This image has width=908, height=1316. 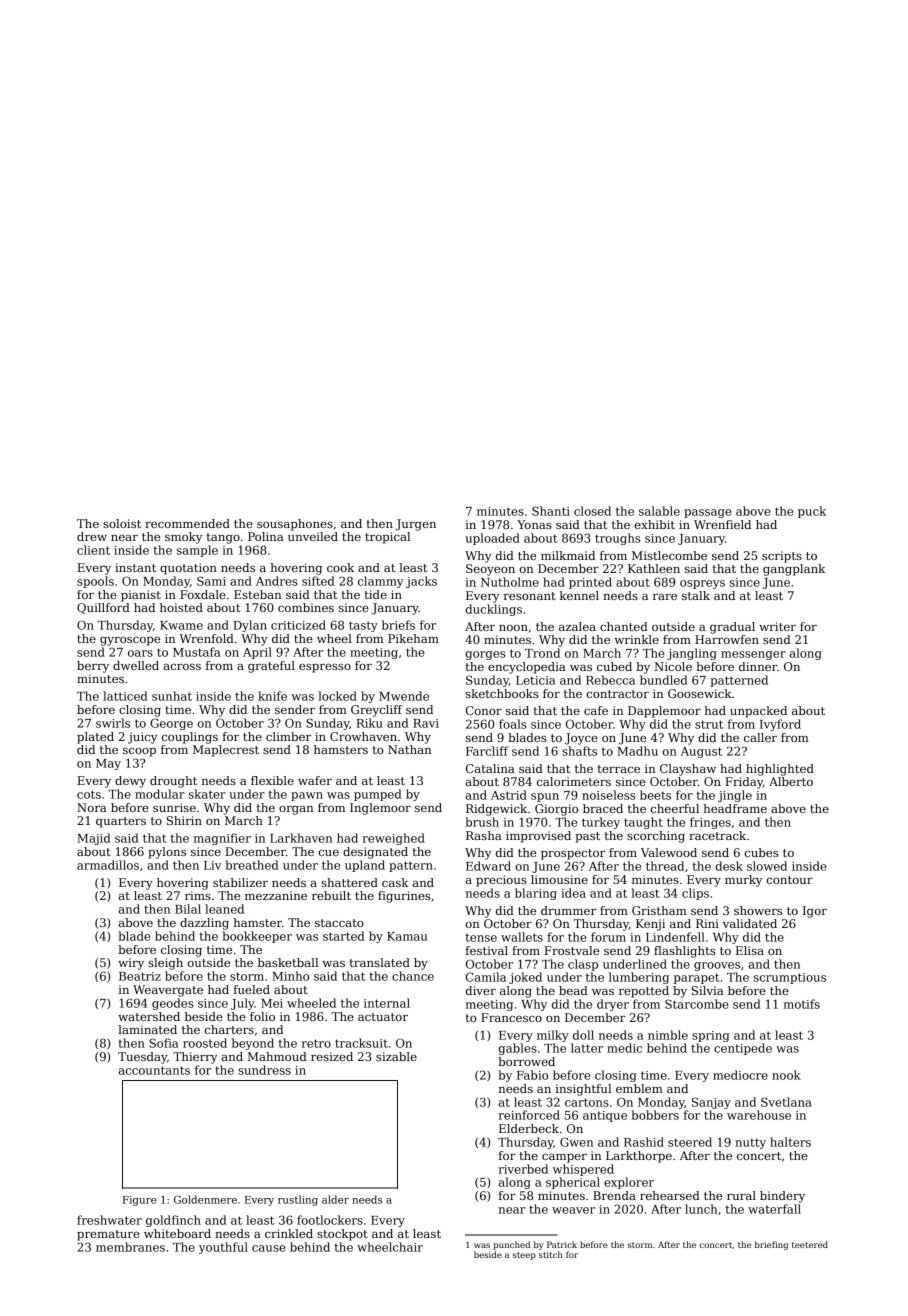 What do you see at coordinates (532, 1075) in the image?
I see `Fabio` at bounding box center [532, 1075].
